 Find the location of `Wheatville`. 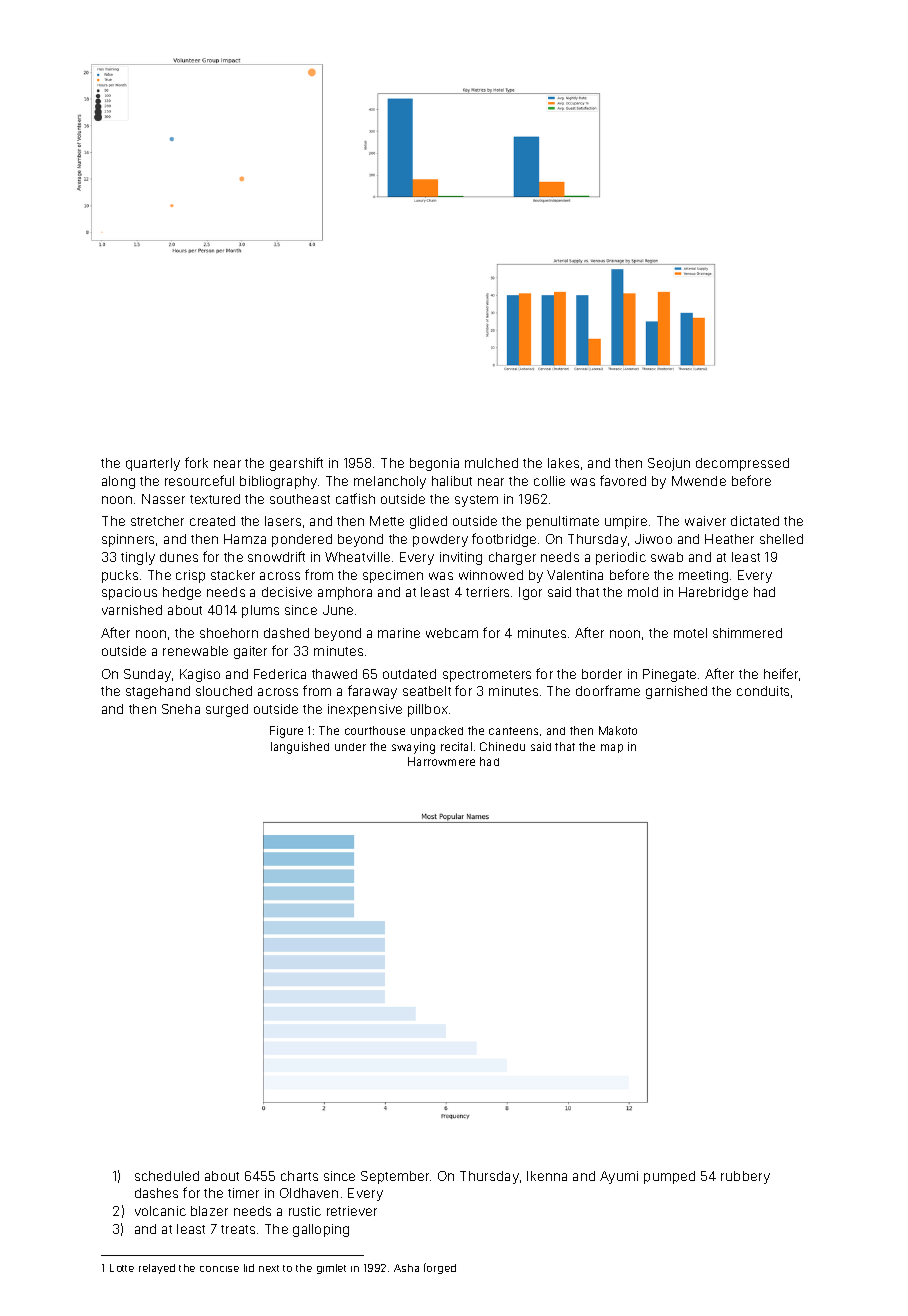

Wheatville is located at coordinates (357, 557).
